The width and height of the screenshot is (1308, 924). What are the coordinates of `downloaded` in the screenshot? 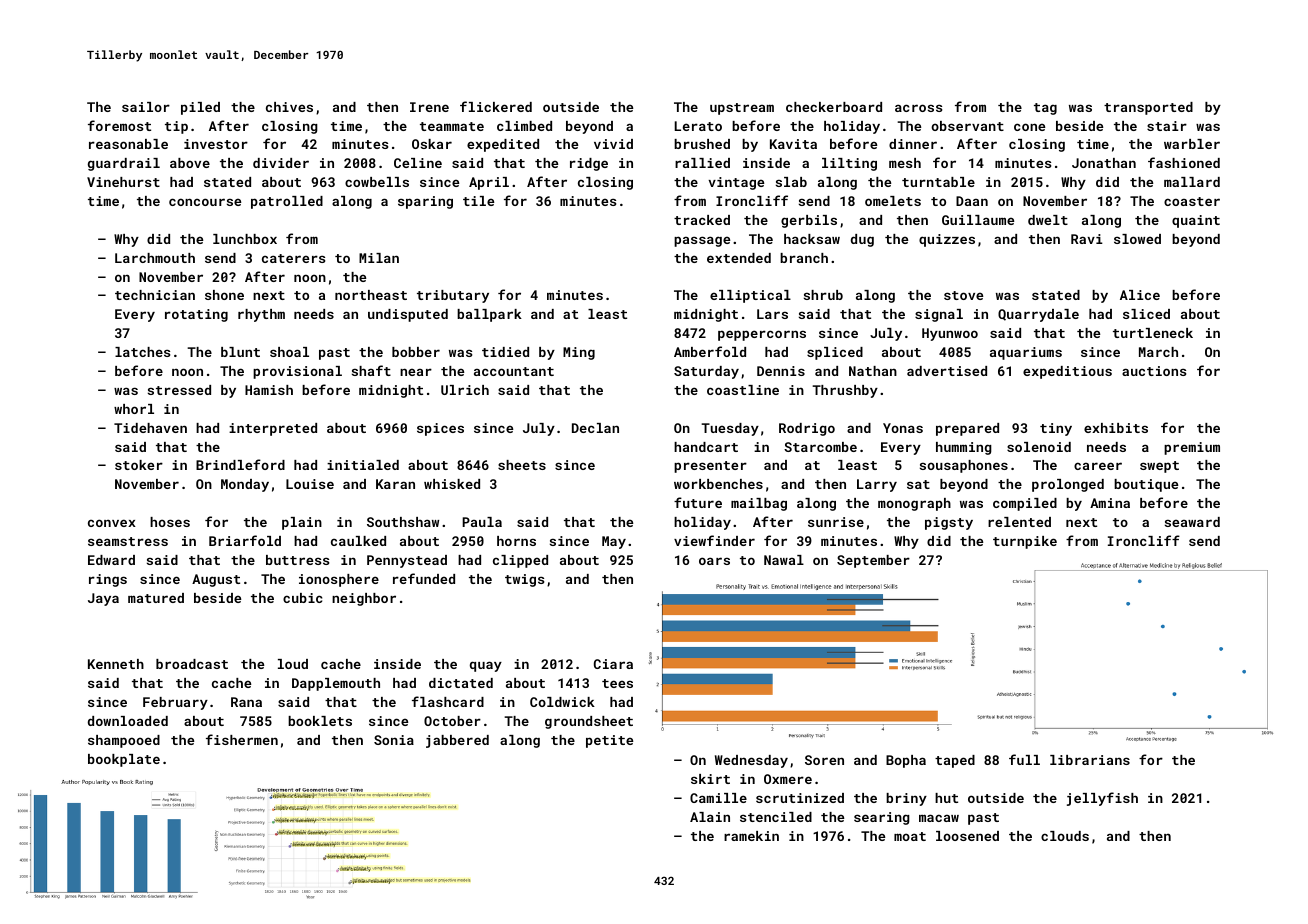 It's located at (128, 721).
